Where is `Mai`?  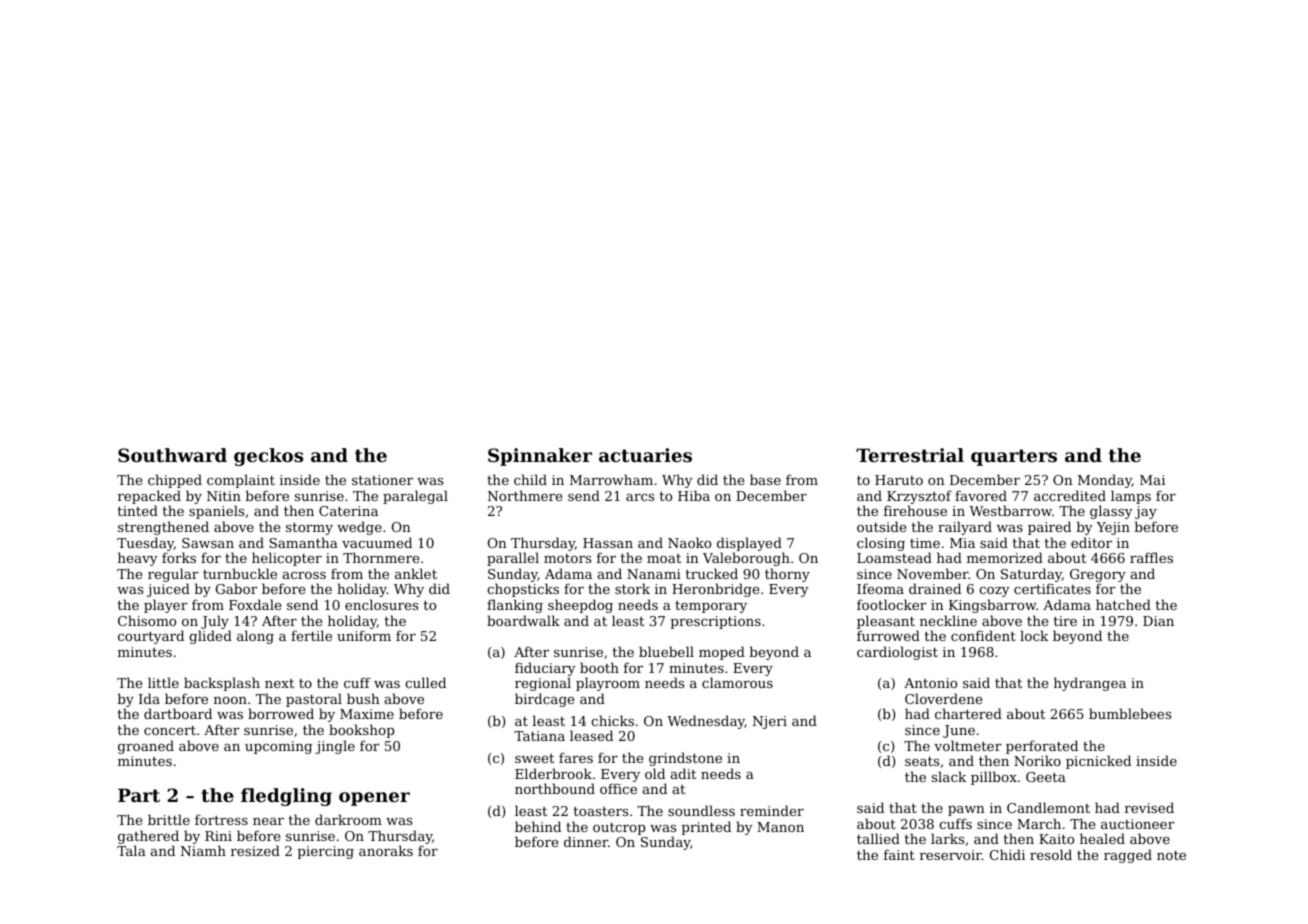
Mai is located at coordinates (1152, 480).
